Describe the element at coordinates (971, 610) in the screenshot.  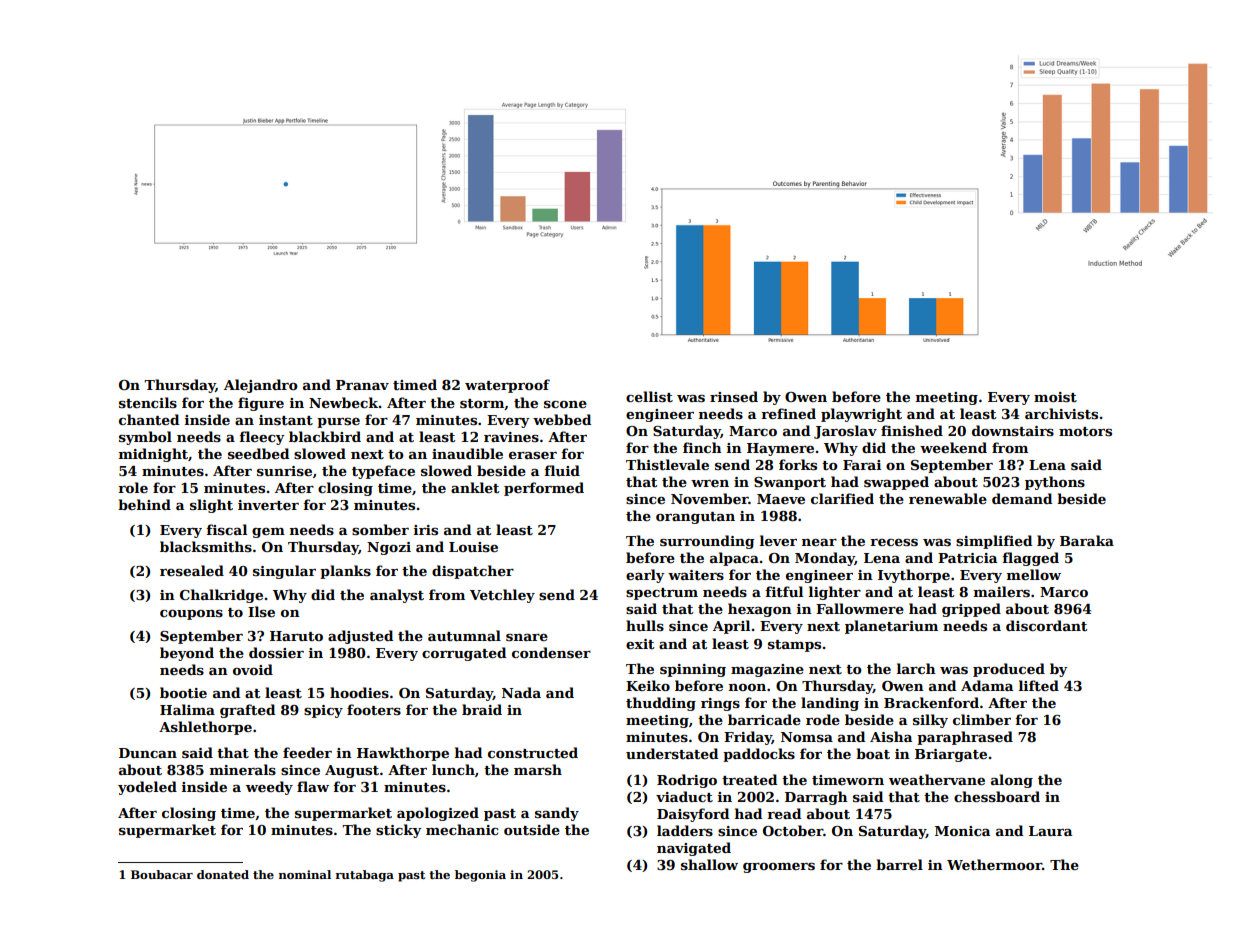
I see `gripped` at that location.
